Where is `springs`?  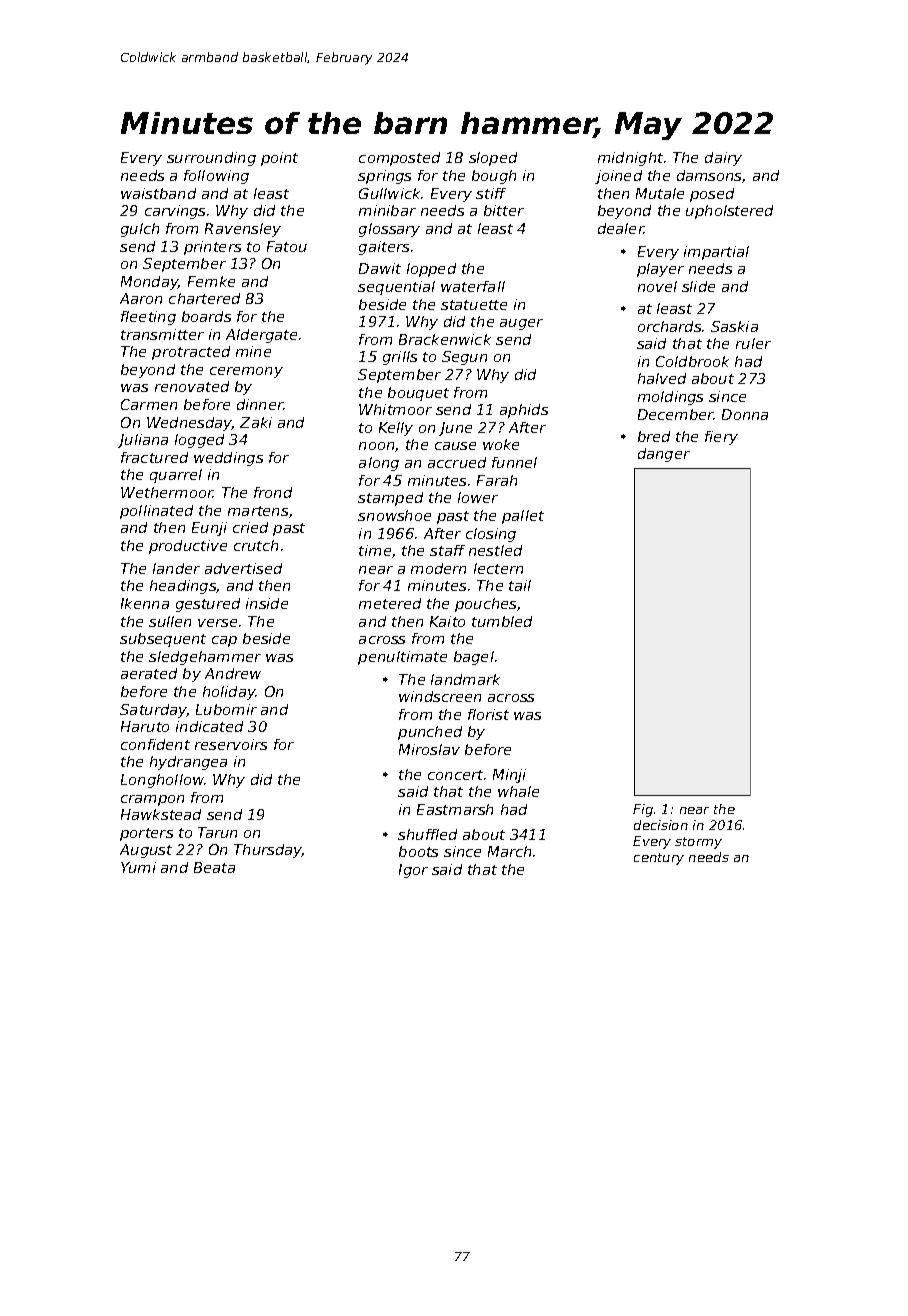 springs is located at coordinates (384, 177).
